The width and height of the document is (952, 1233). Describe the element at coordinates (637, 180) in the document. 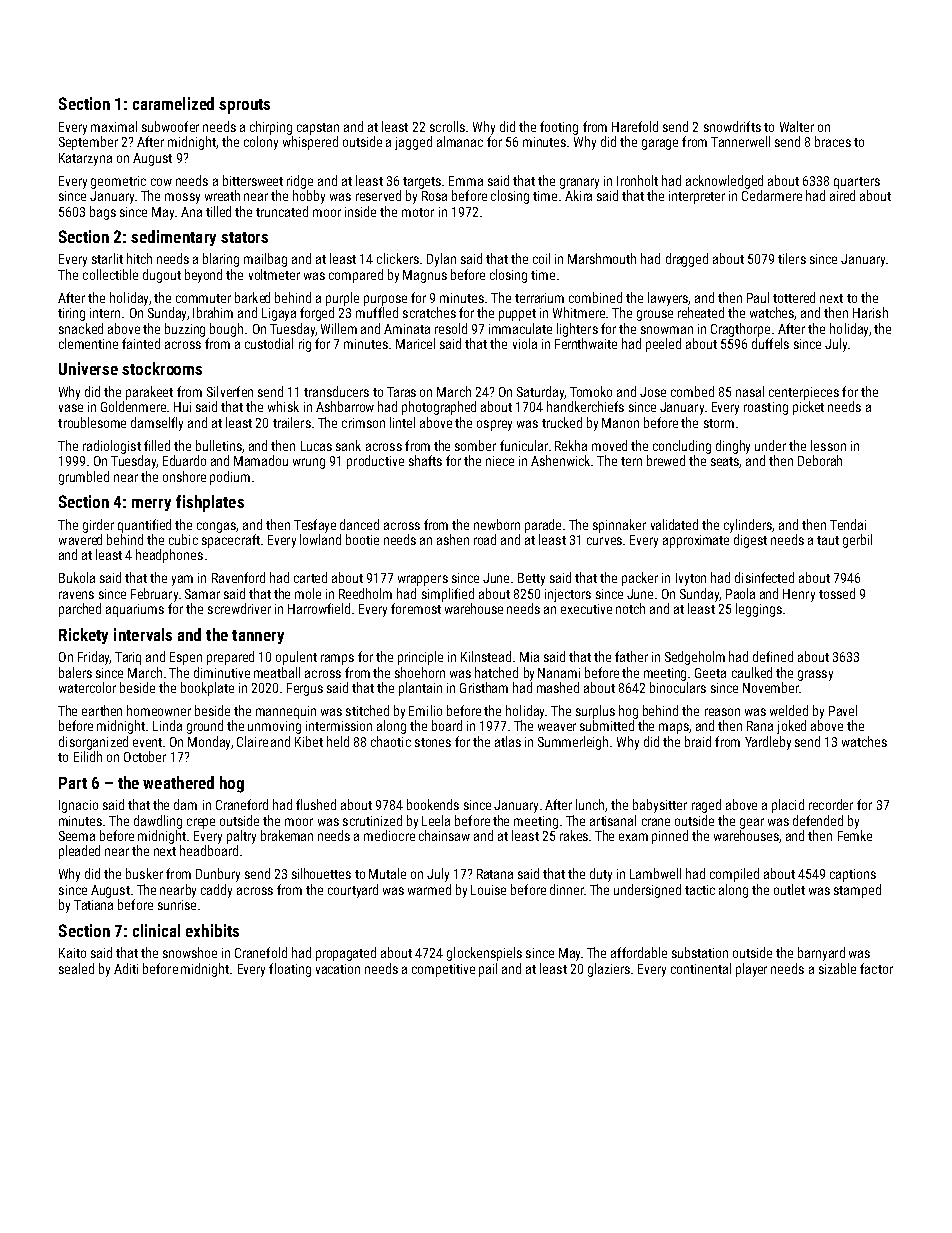

I see `Ironholt` at that location.
